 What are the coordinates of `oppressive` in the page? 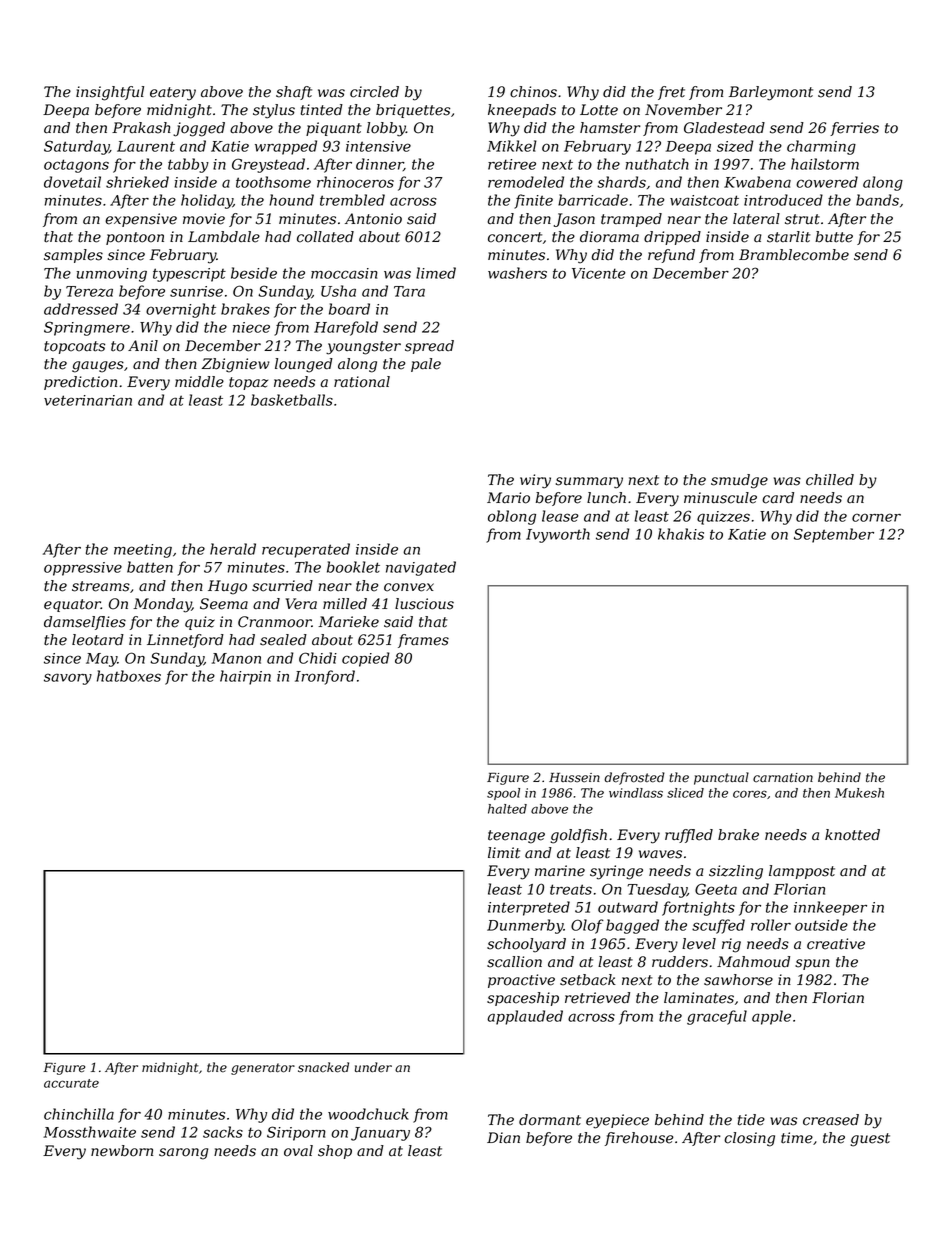 It's located at (83, 569).
